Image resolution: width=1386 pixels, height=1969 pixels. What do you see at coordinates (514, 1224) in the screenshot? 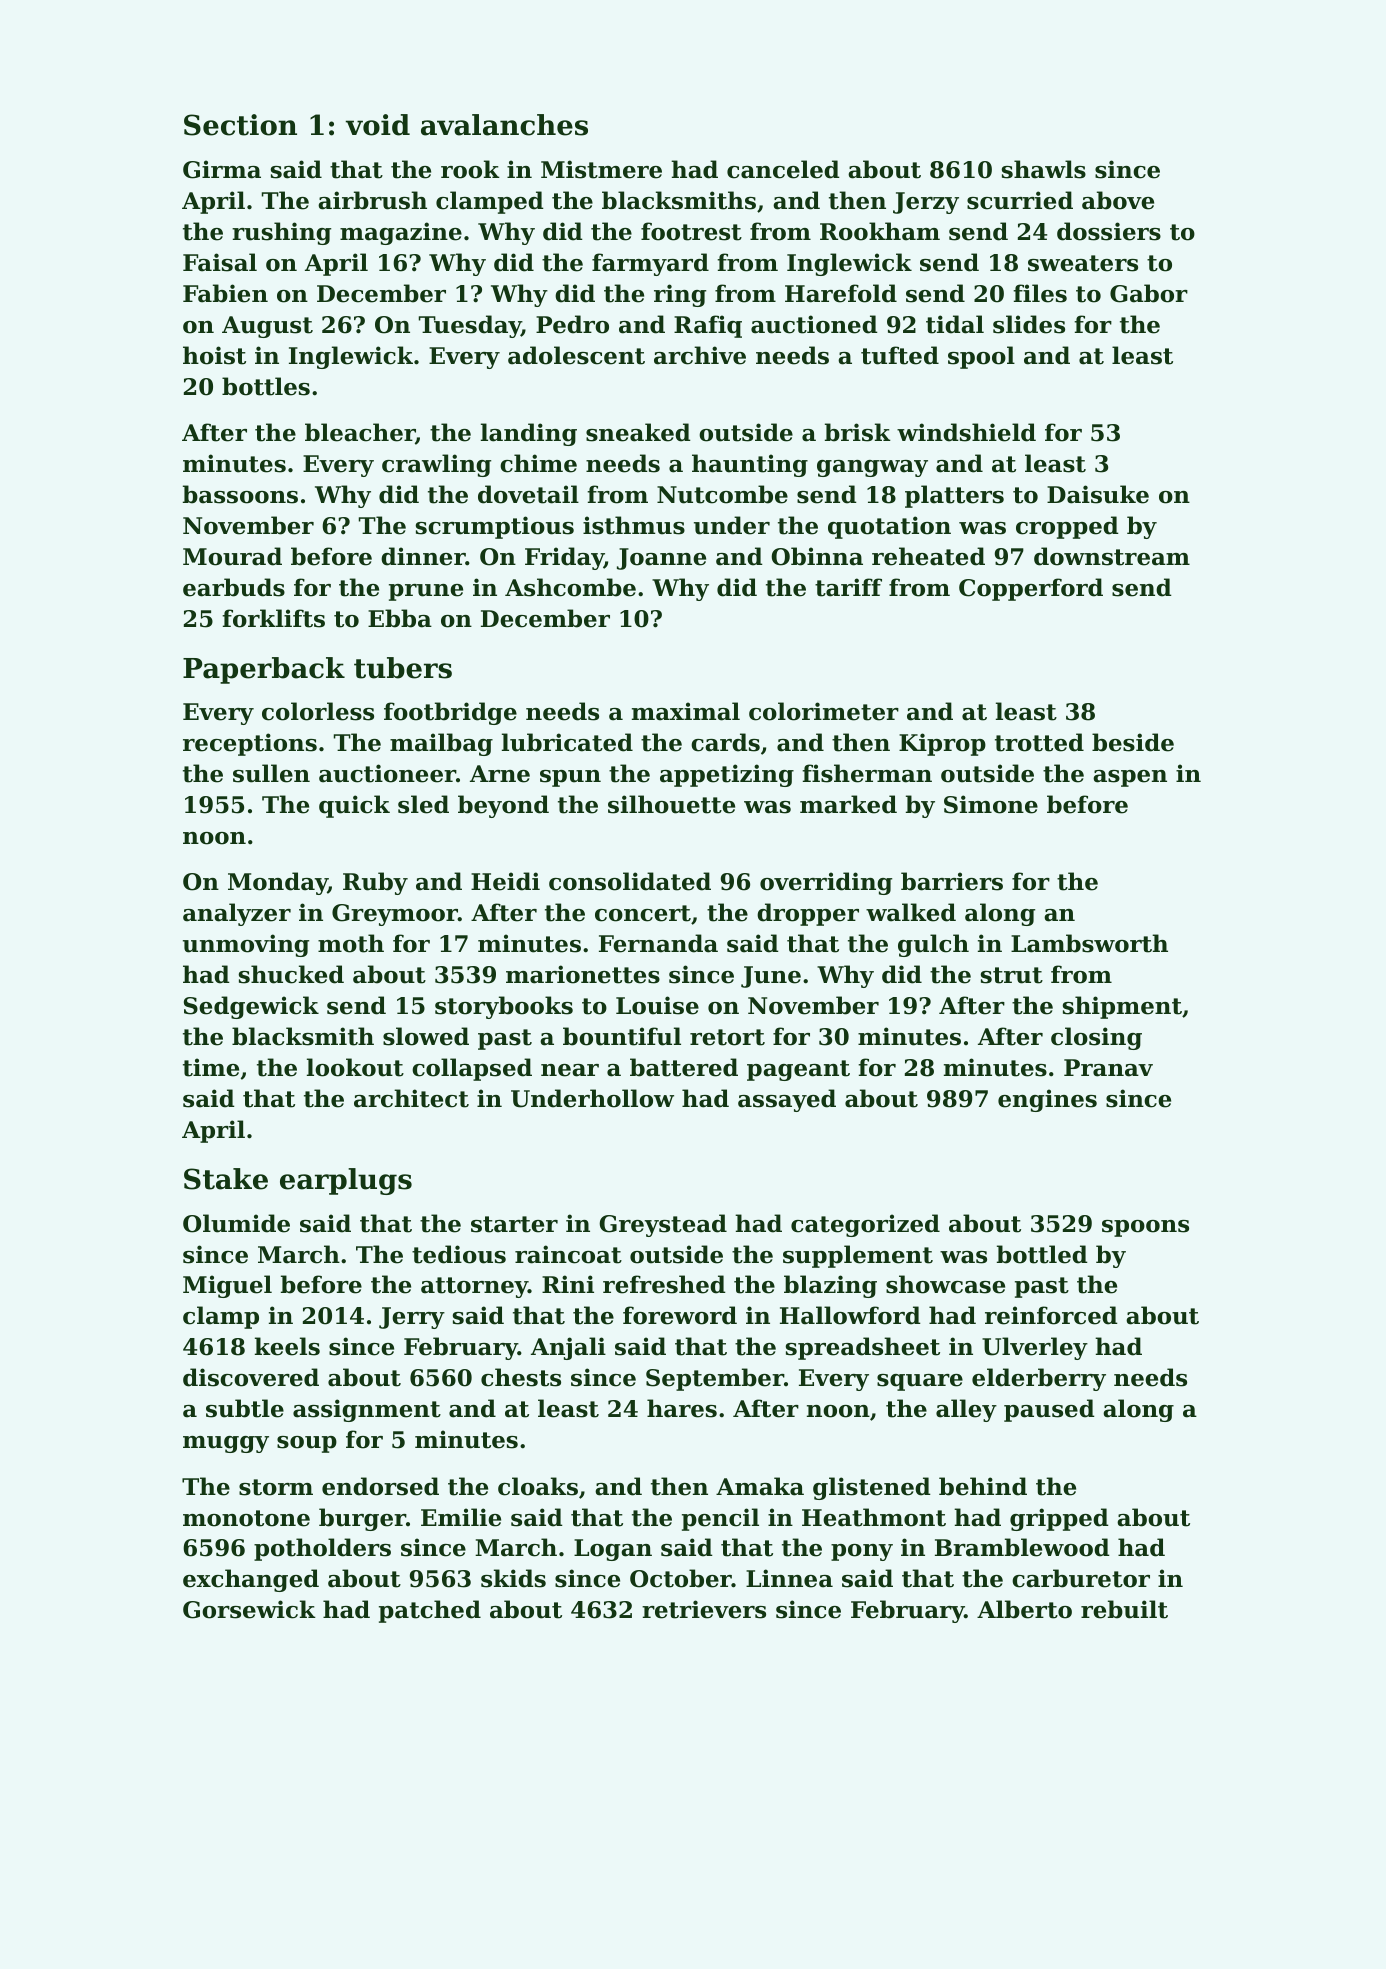
I see `starter` at bounding box center [514, 1224].
